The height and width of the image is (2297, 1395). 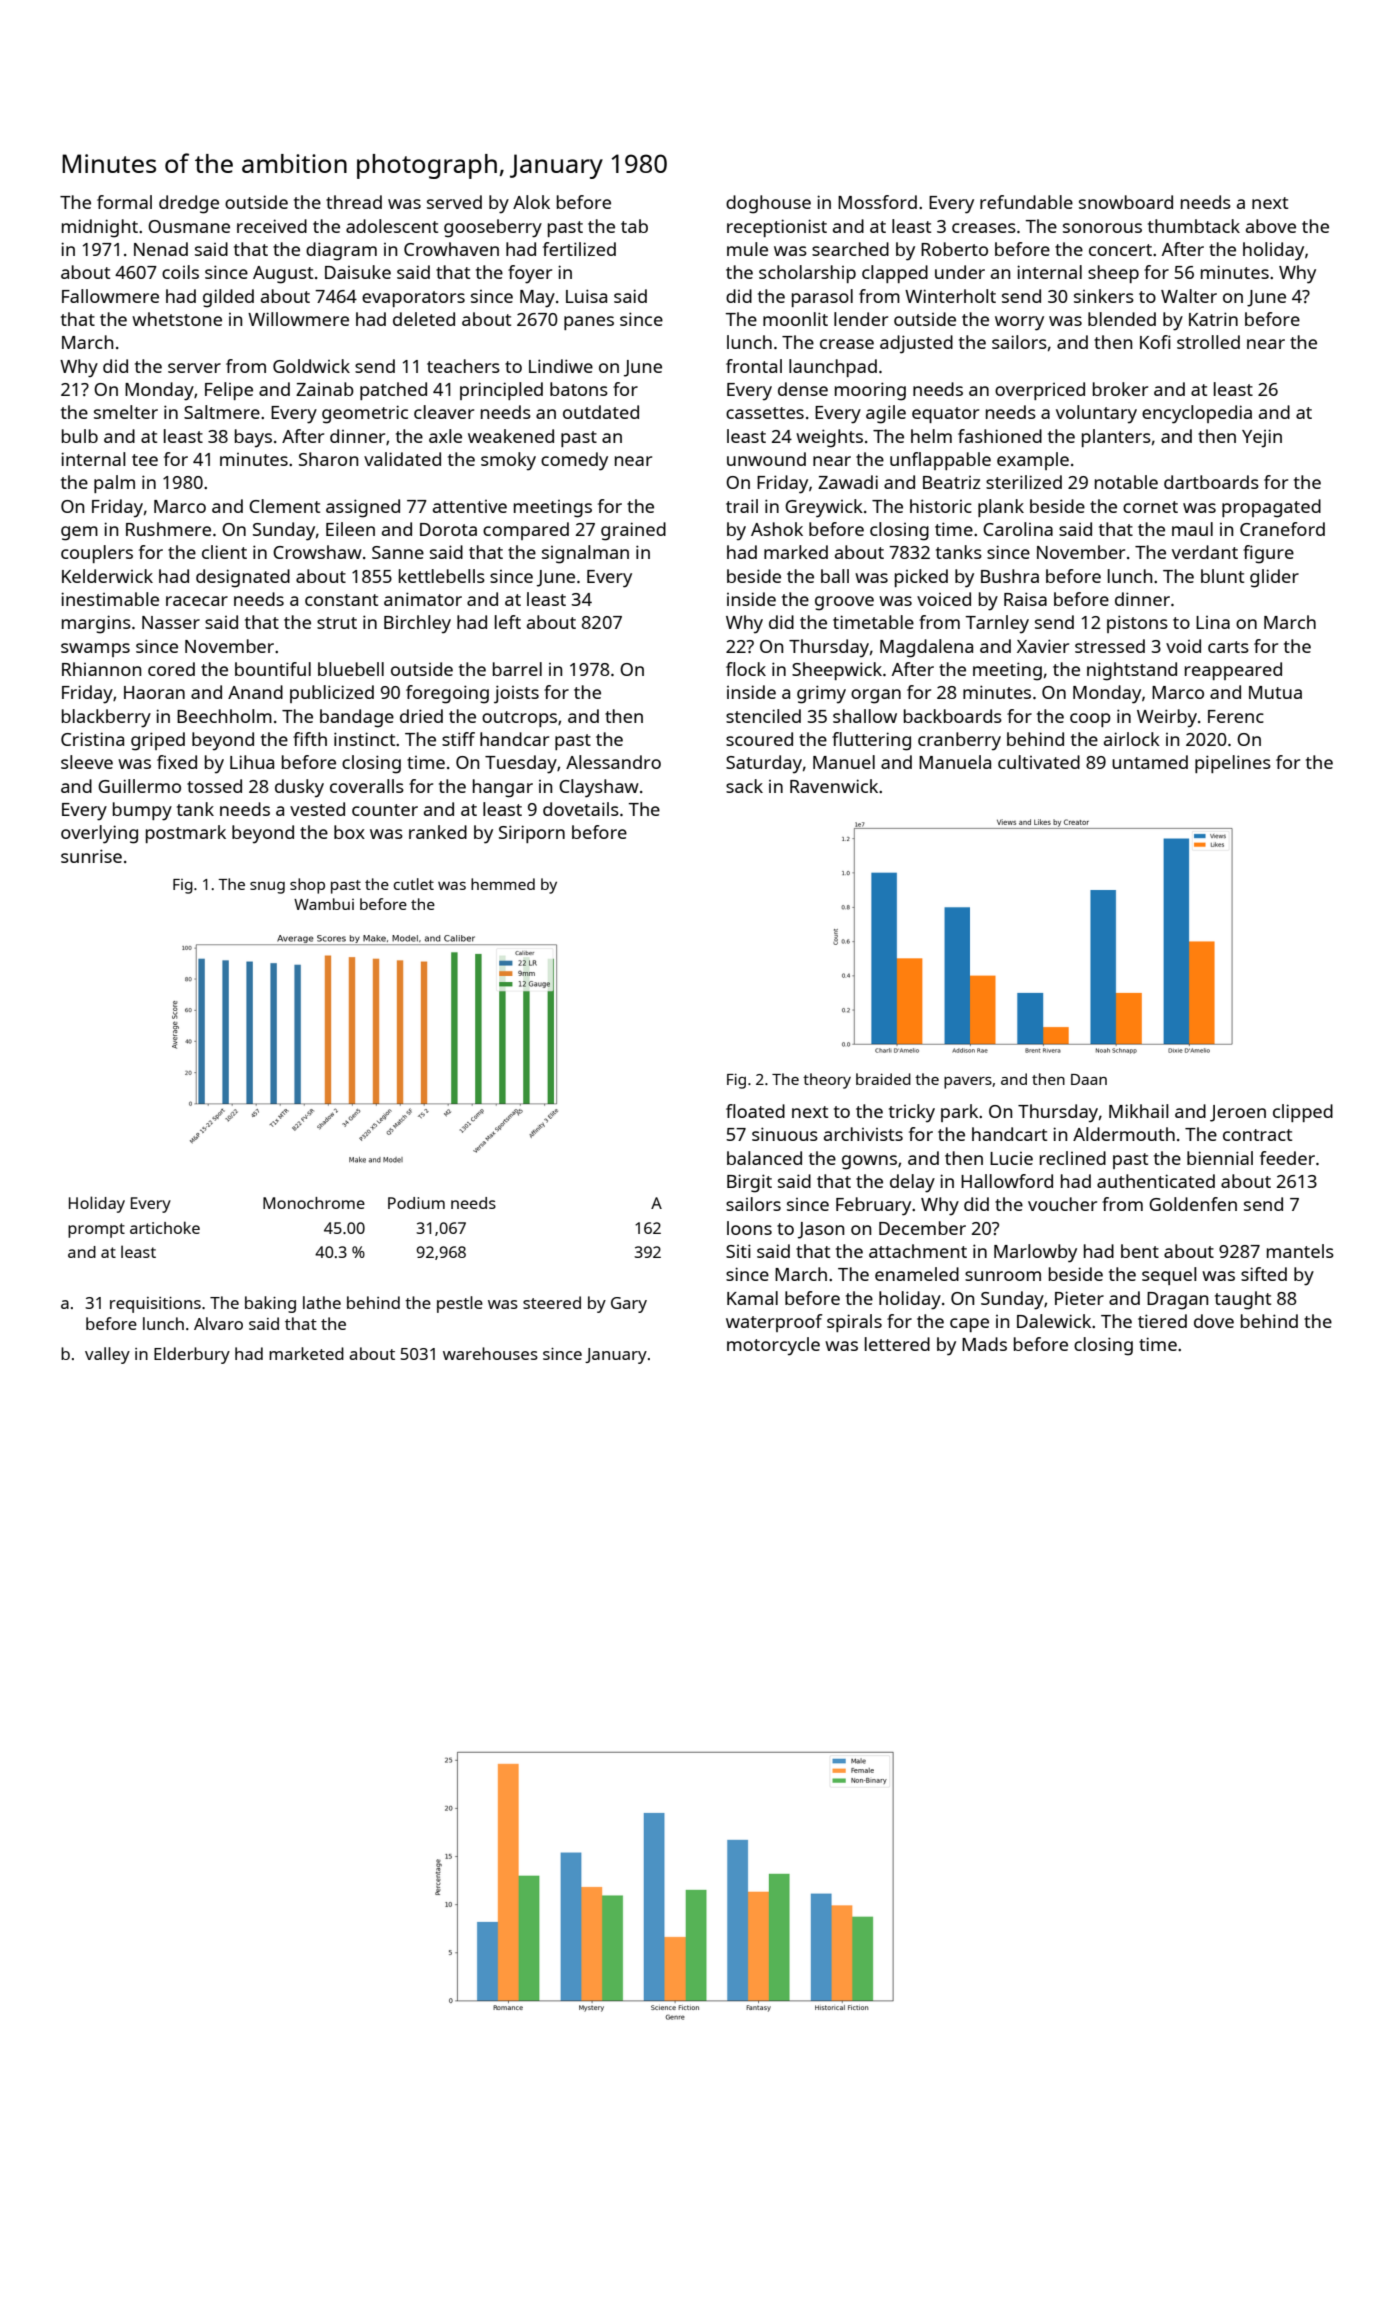 I want to click on Saltmere, so click(x=222, y=412).
